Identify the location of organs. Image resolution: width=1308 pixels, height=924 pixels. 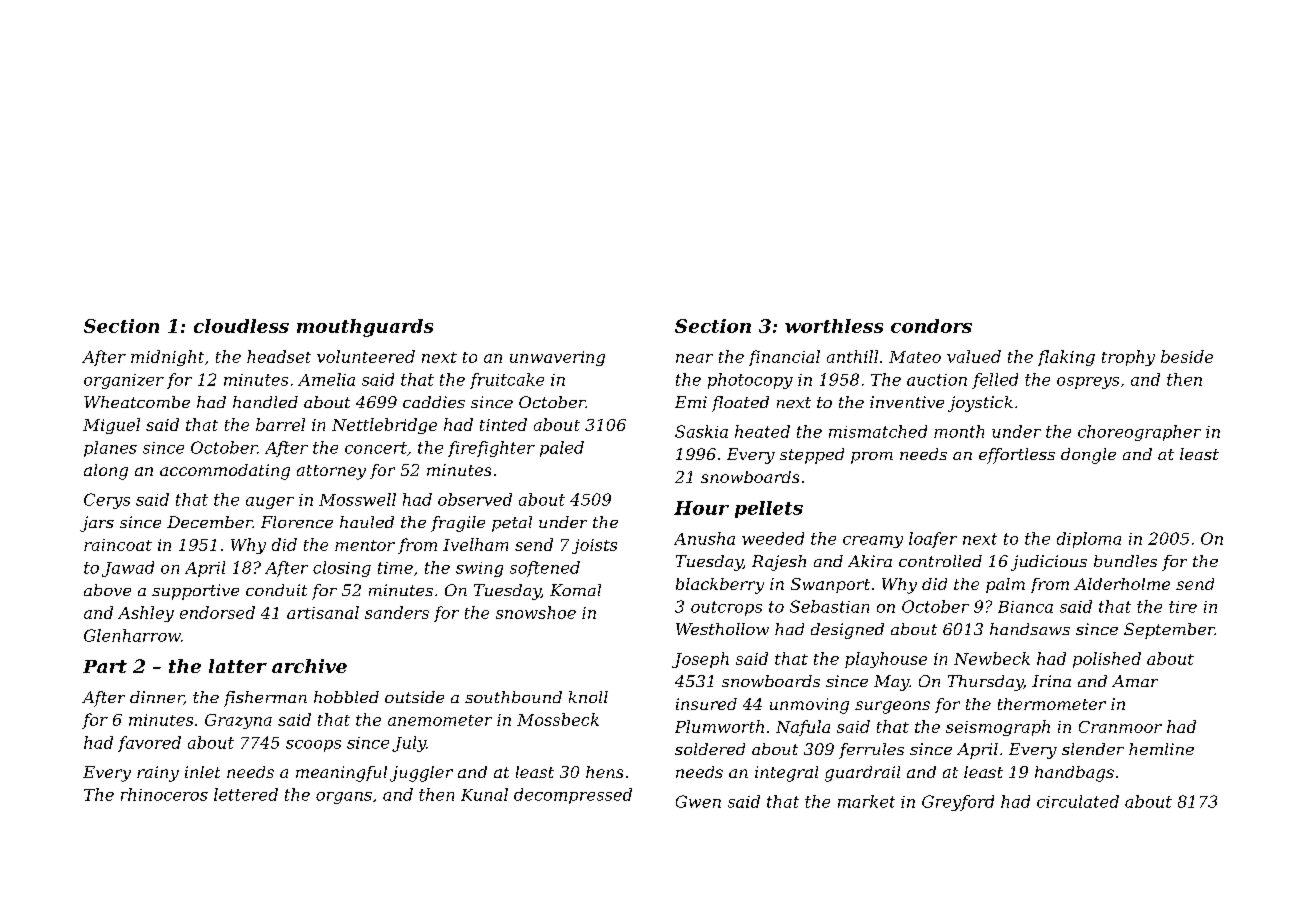
(344, 798).
